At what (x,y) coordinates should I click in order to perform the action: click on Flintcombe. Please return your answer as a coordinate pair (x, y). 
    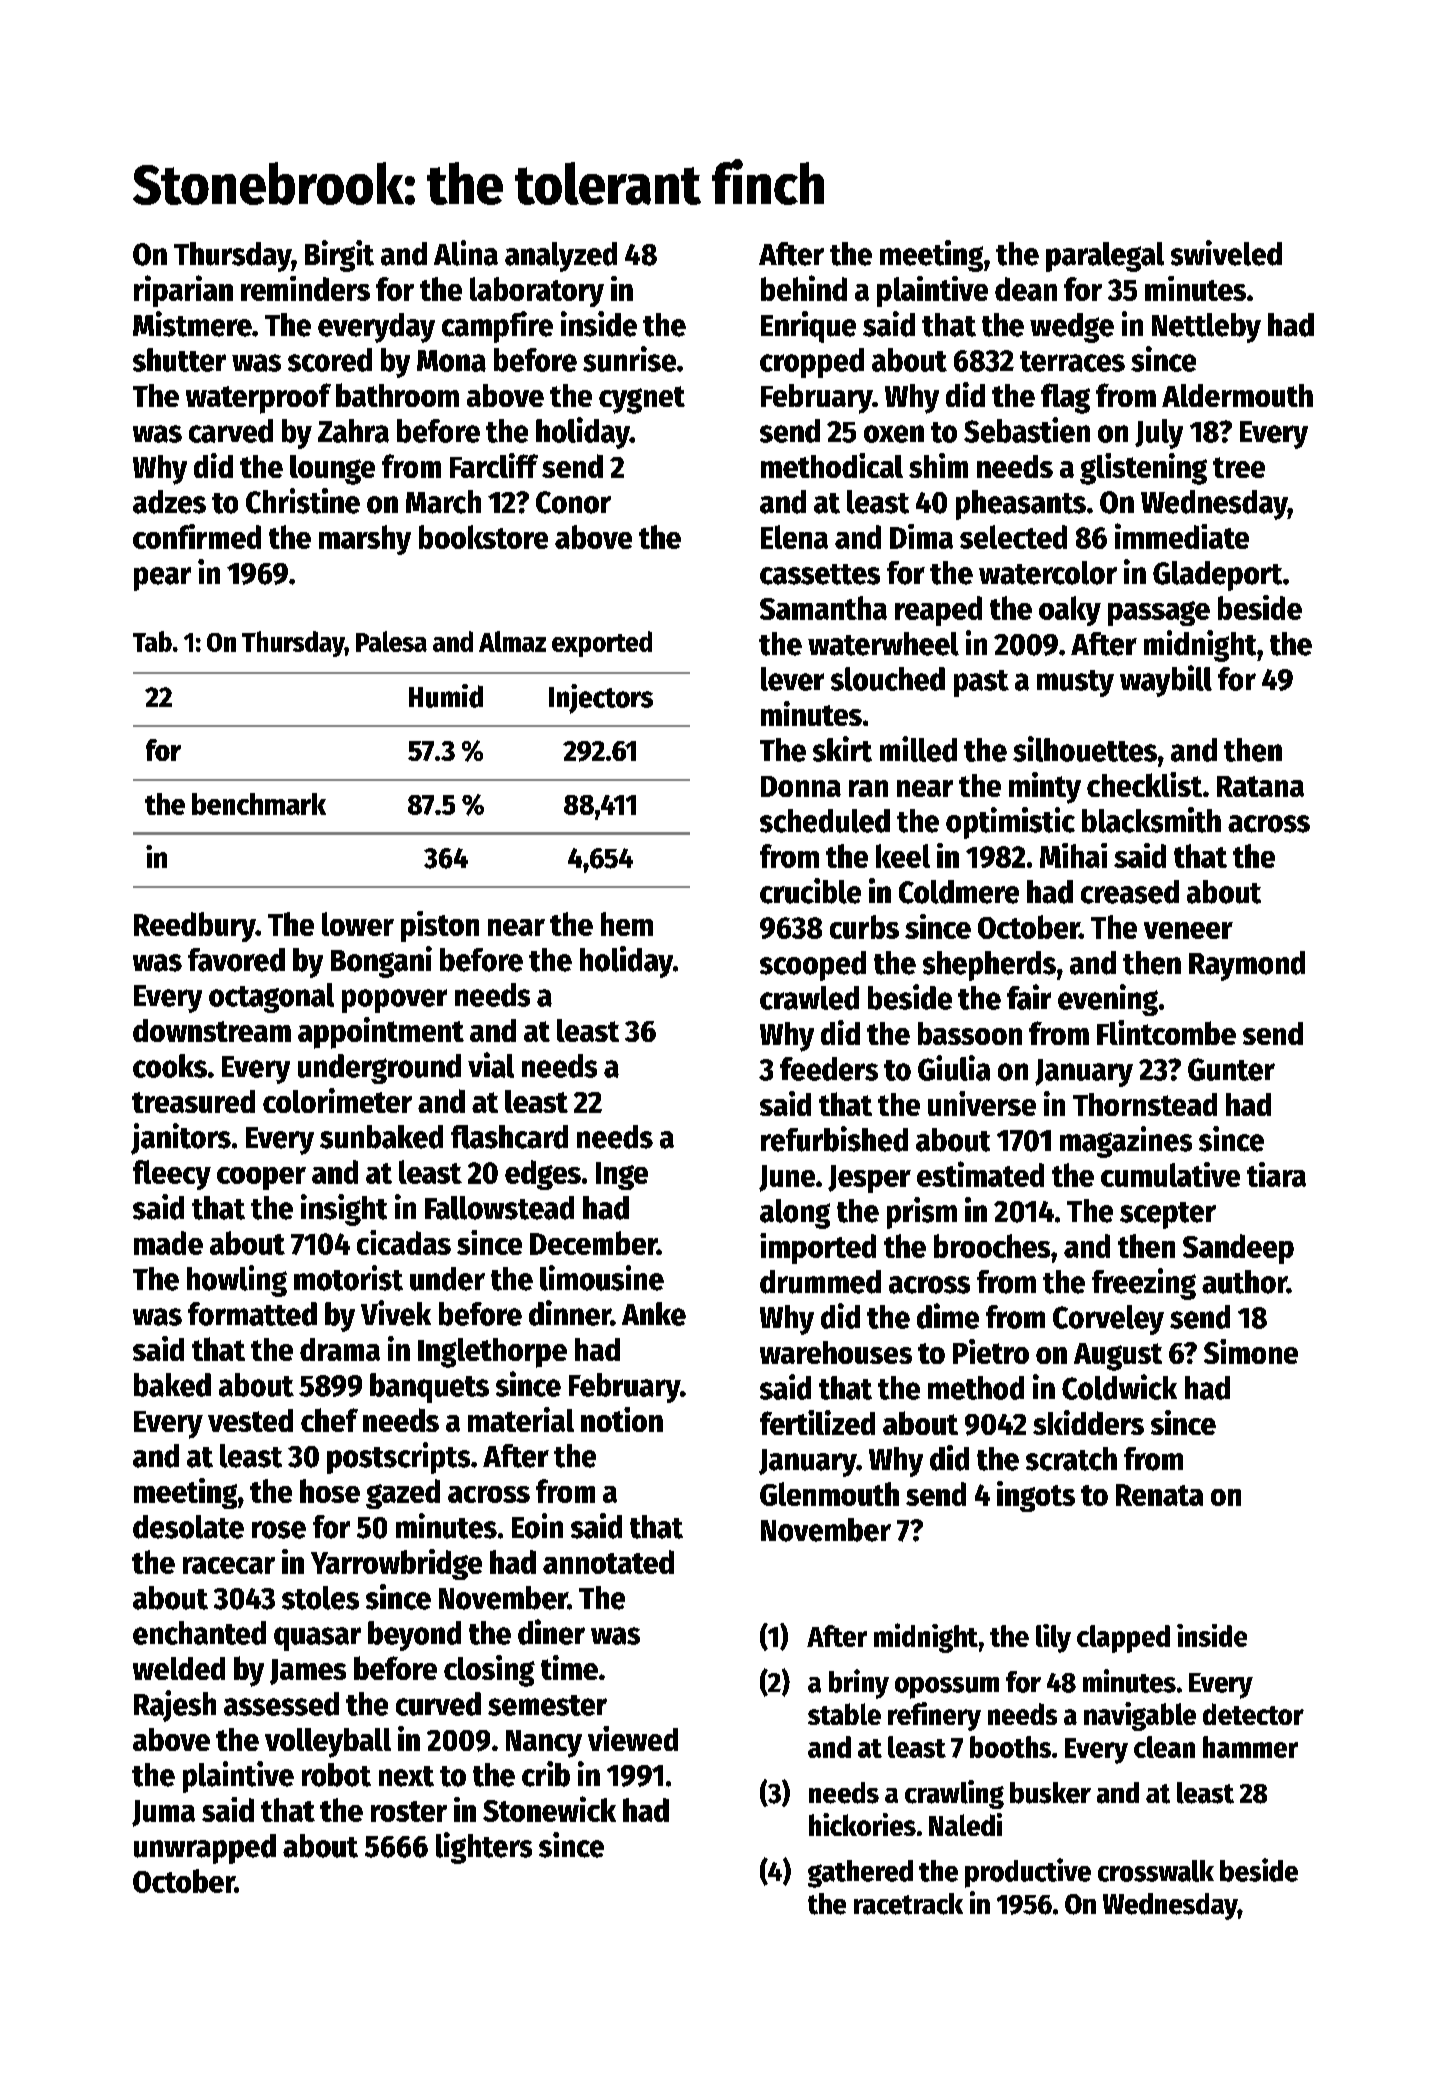
    Looking at the image, I should click on (1166, 1032).
